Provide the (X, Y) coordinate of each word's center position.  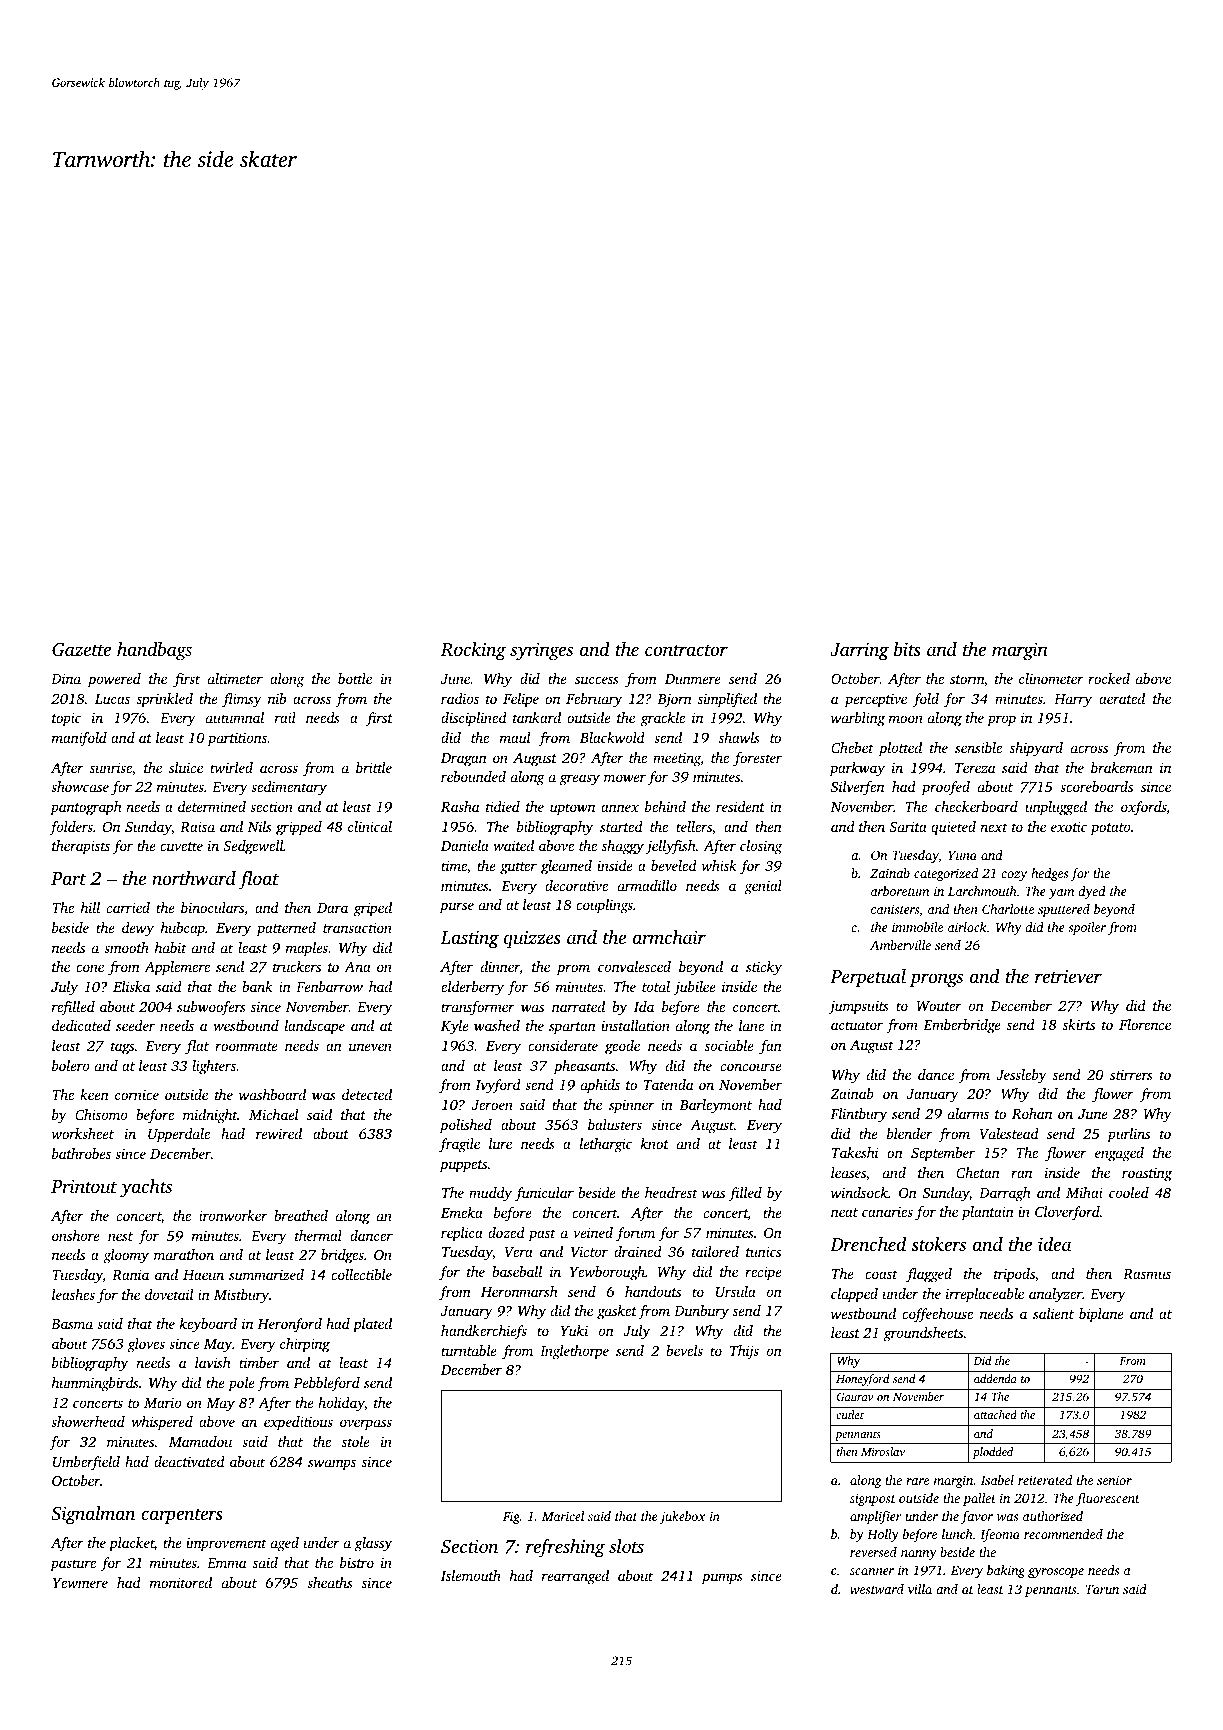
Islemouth (471, 1575)
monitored (181, 1582)
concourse (751, 1067)
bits (907, 649)
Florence (1145, 1024)
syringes (541, 651)
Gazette (81, 650)
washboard (272, 1094)
